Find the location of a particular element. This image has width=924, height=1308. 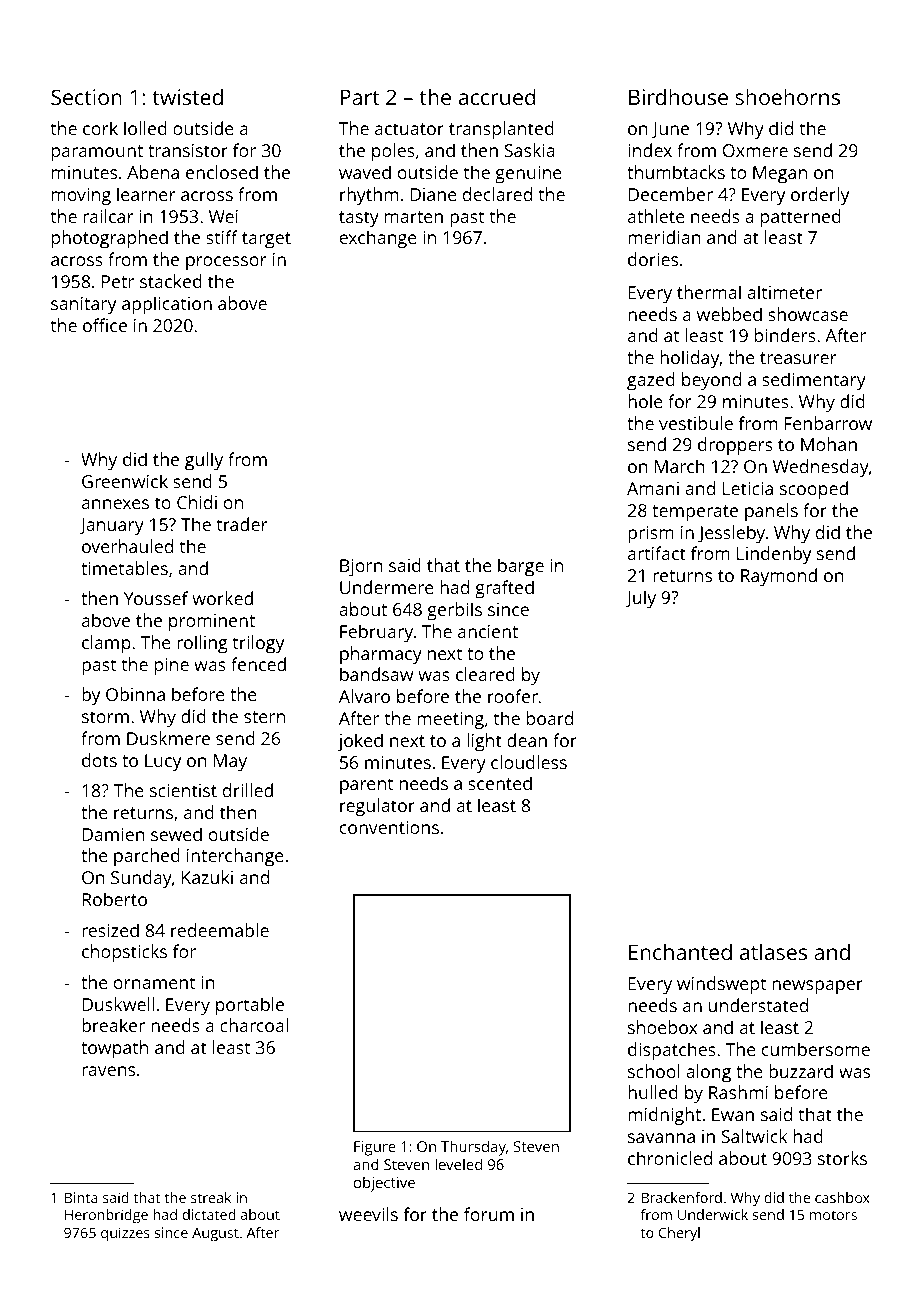

Part is located at coordinates (360, 97).
